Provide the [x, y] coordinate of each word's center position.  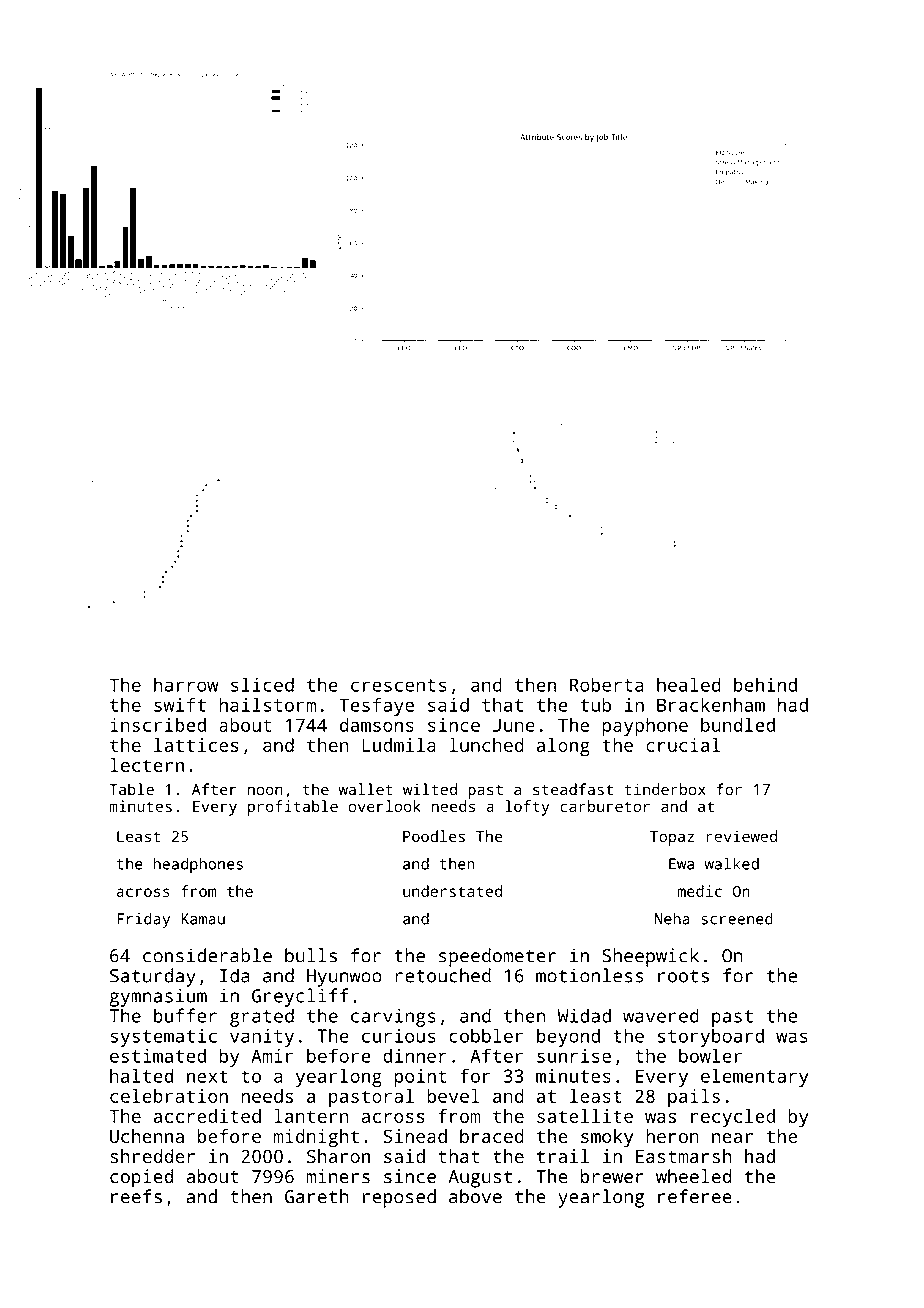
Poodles [434, 836]
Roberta [607, 684]
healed [689, 684]
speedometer [497, 957]
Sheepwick [650, 957]
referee [695, 1196]
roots [683, 976]
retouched [443, 975]
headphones [198, 865]
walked [731, 863]
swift [180, 704]
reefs [136, 1196]
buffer [185, 1015]
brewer [612, 1176]
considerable [207, 955]
